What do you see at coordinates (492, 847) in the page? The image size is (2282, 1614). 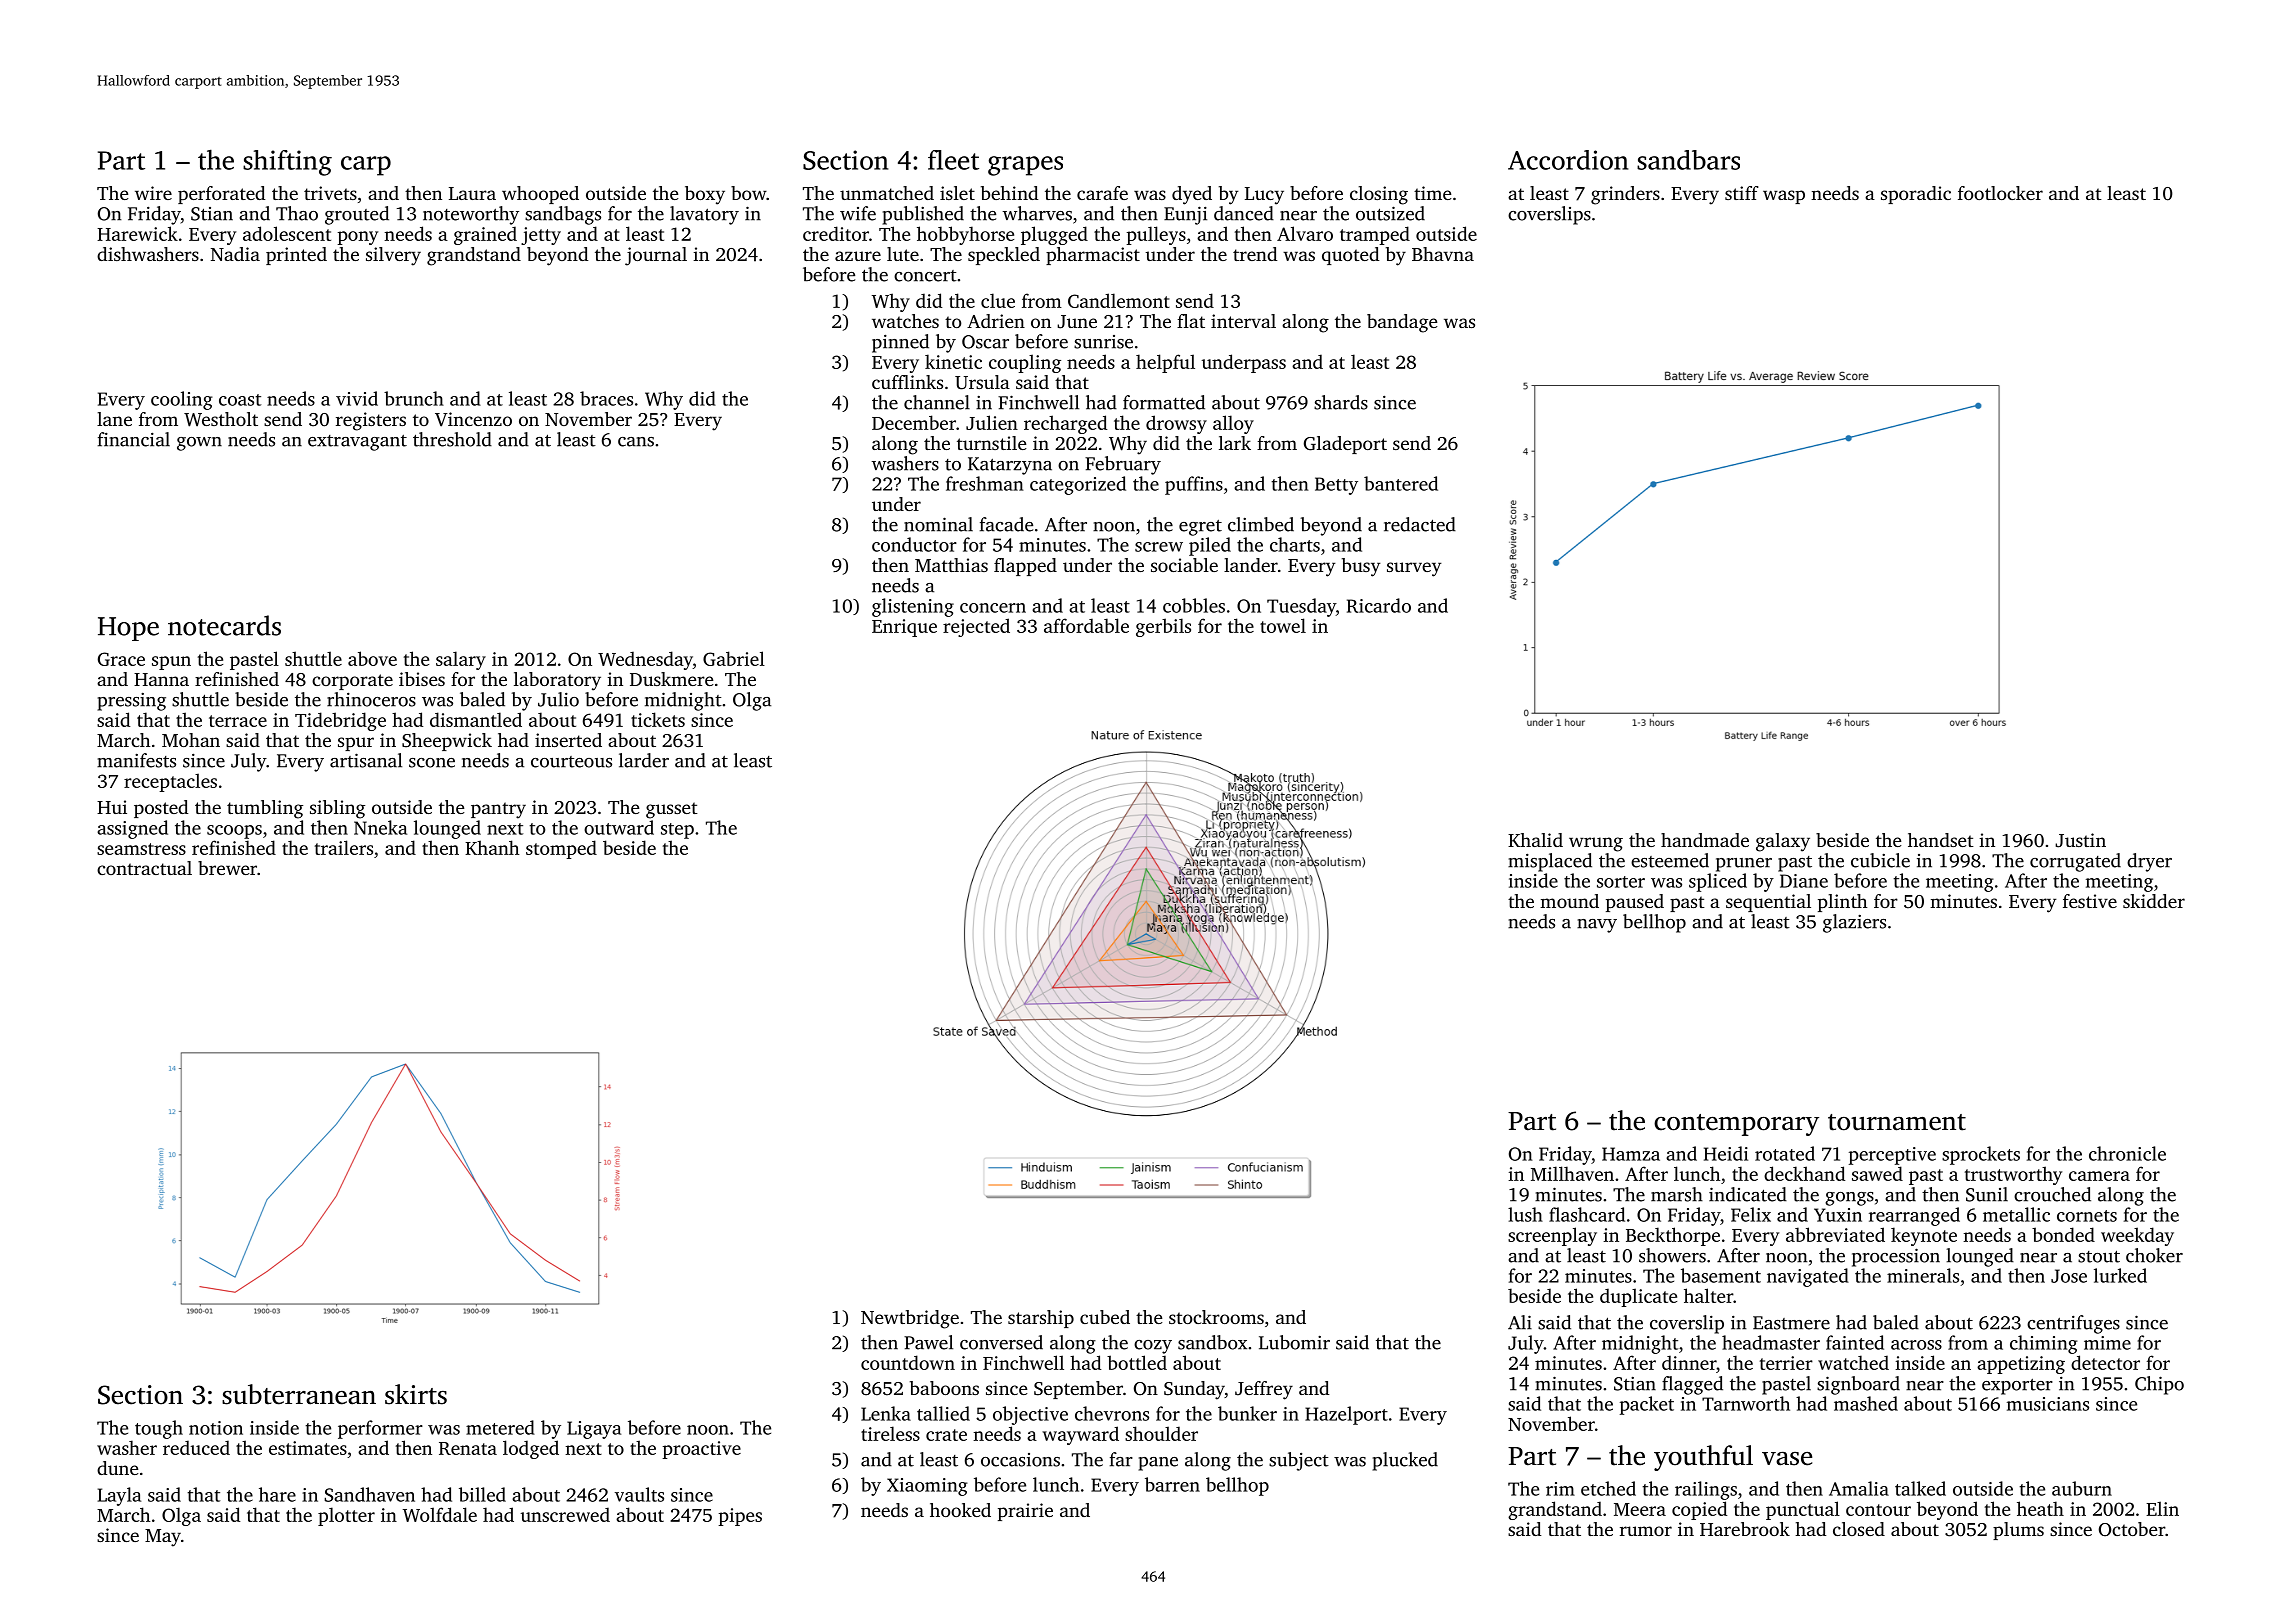 I see `Khanh` at bounding box center [492, 847].
